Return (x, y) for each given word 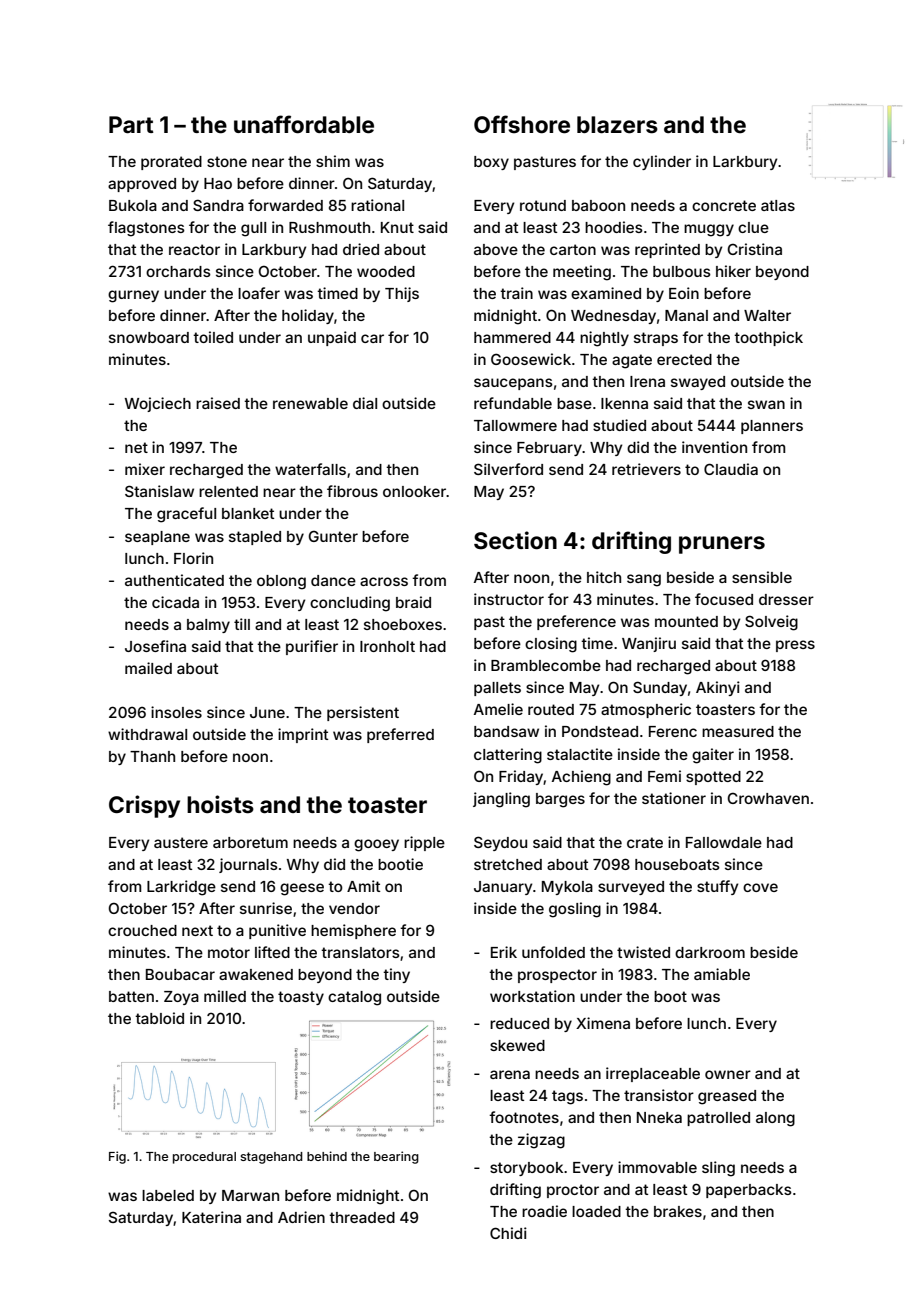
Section (515, 540)
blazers (617, 125)
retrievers (646, 469)
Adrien (301, 1217)
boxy (491, 163)
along (775, 1119)
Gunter (333, 536)
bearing (396, 1157)
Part (131, 124)
